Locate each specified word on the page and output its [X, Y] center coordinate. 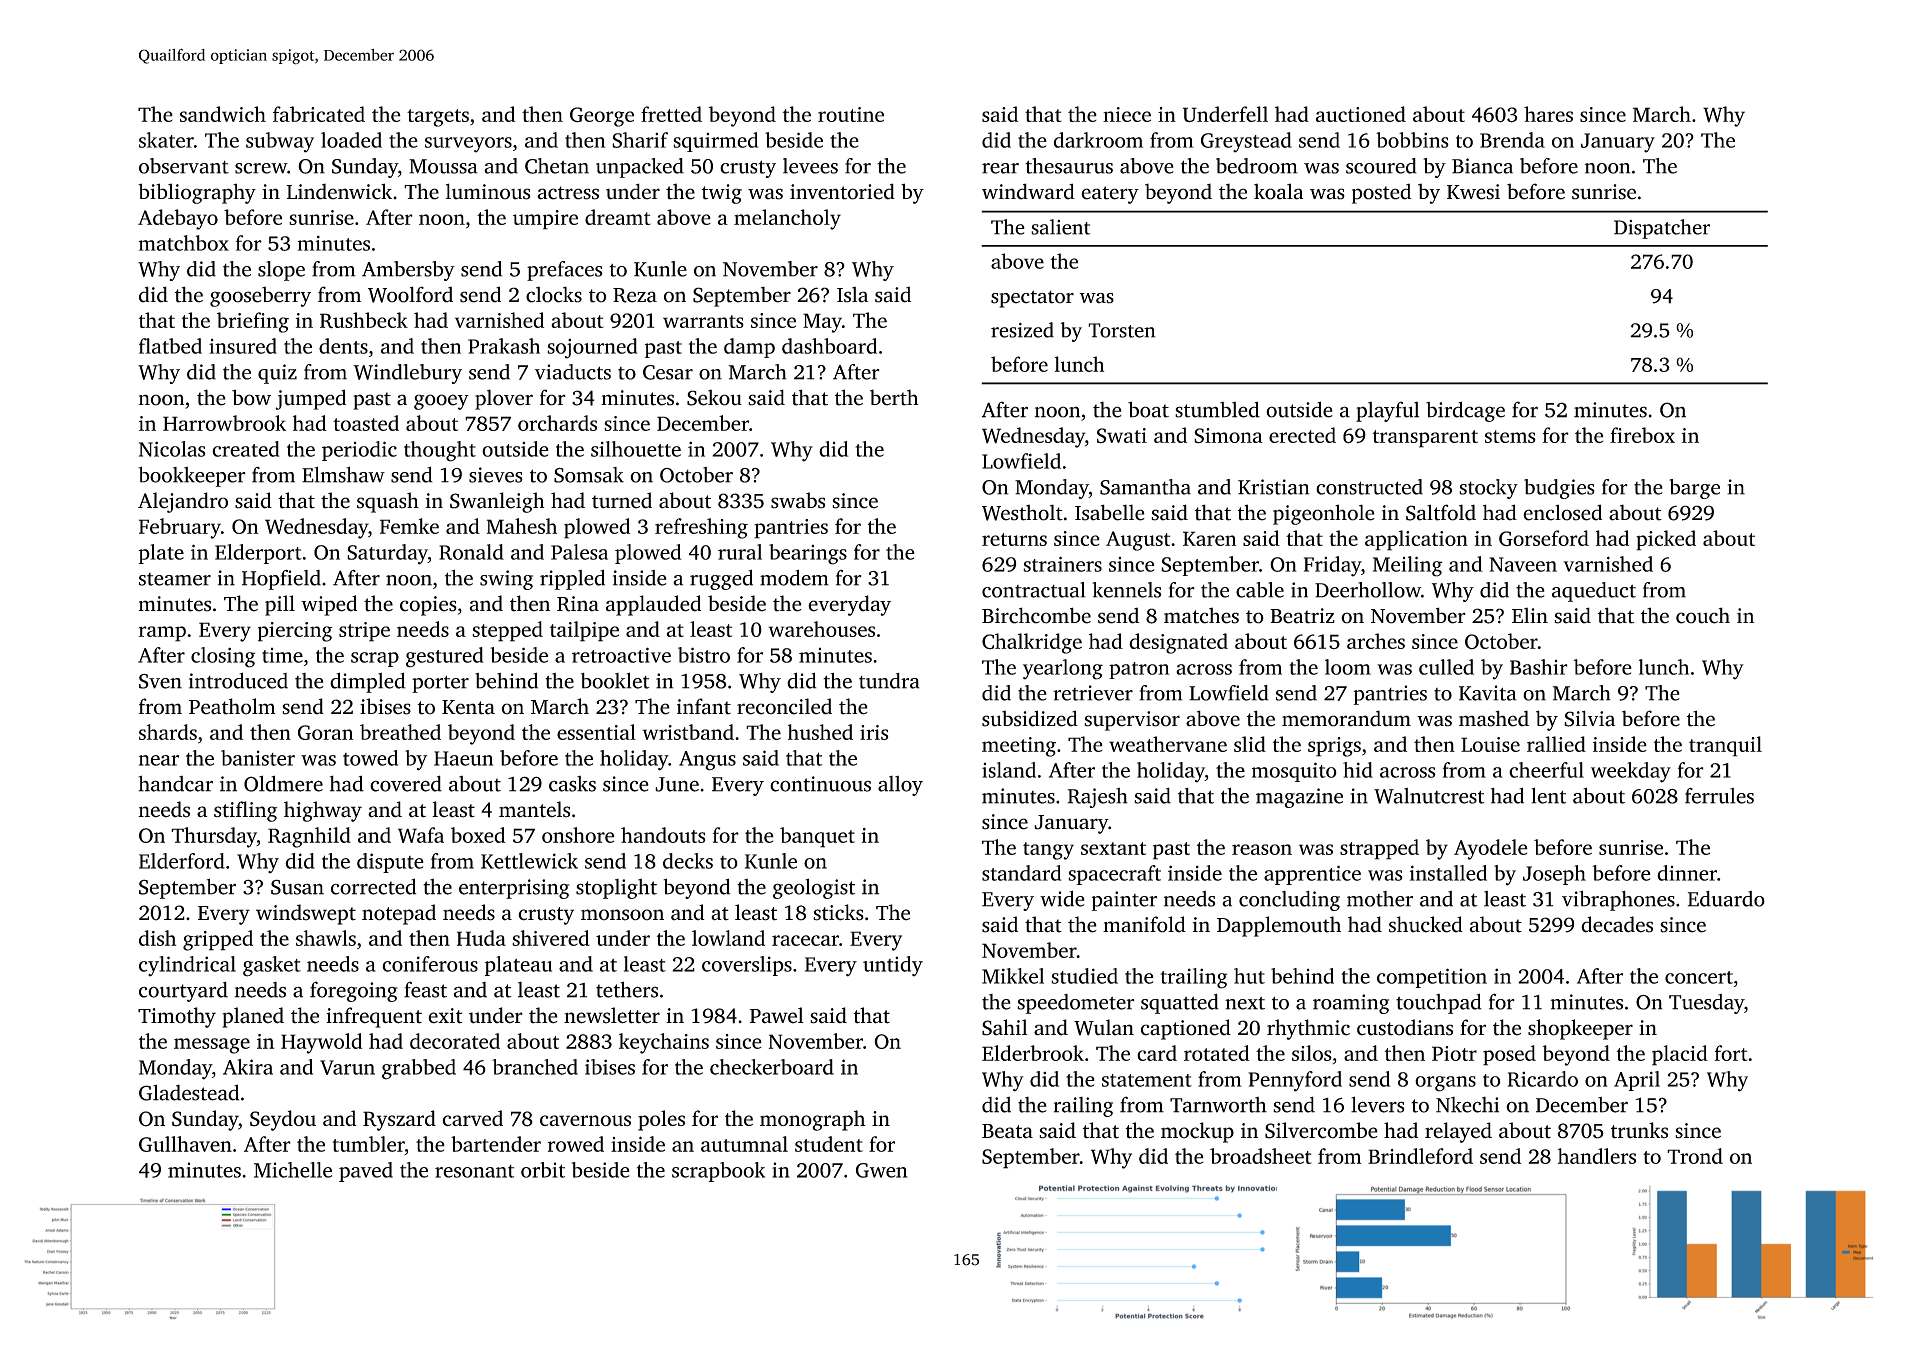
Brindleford [1420, 1156]
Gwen [882, 1170]
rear [1000, 168]
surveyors [468, 145]
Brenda [1512, 140]
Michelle [293, 1170]
